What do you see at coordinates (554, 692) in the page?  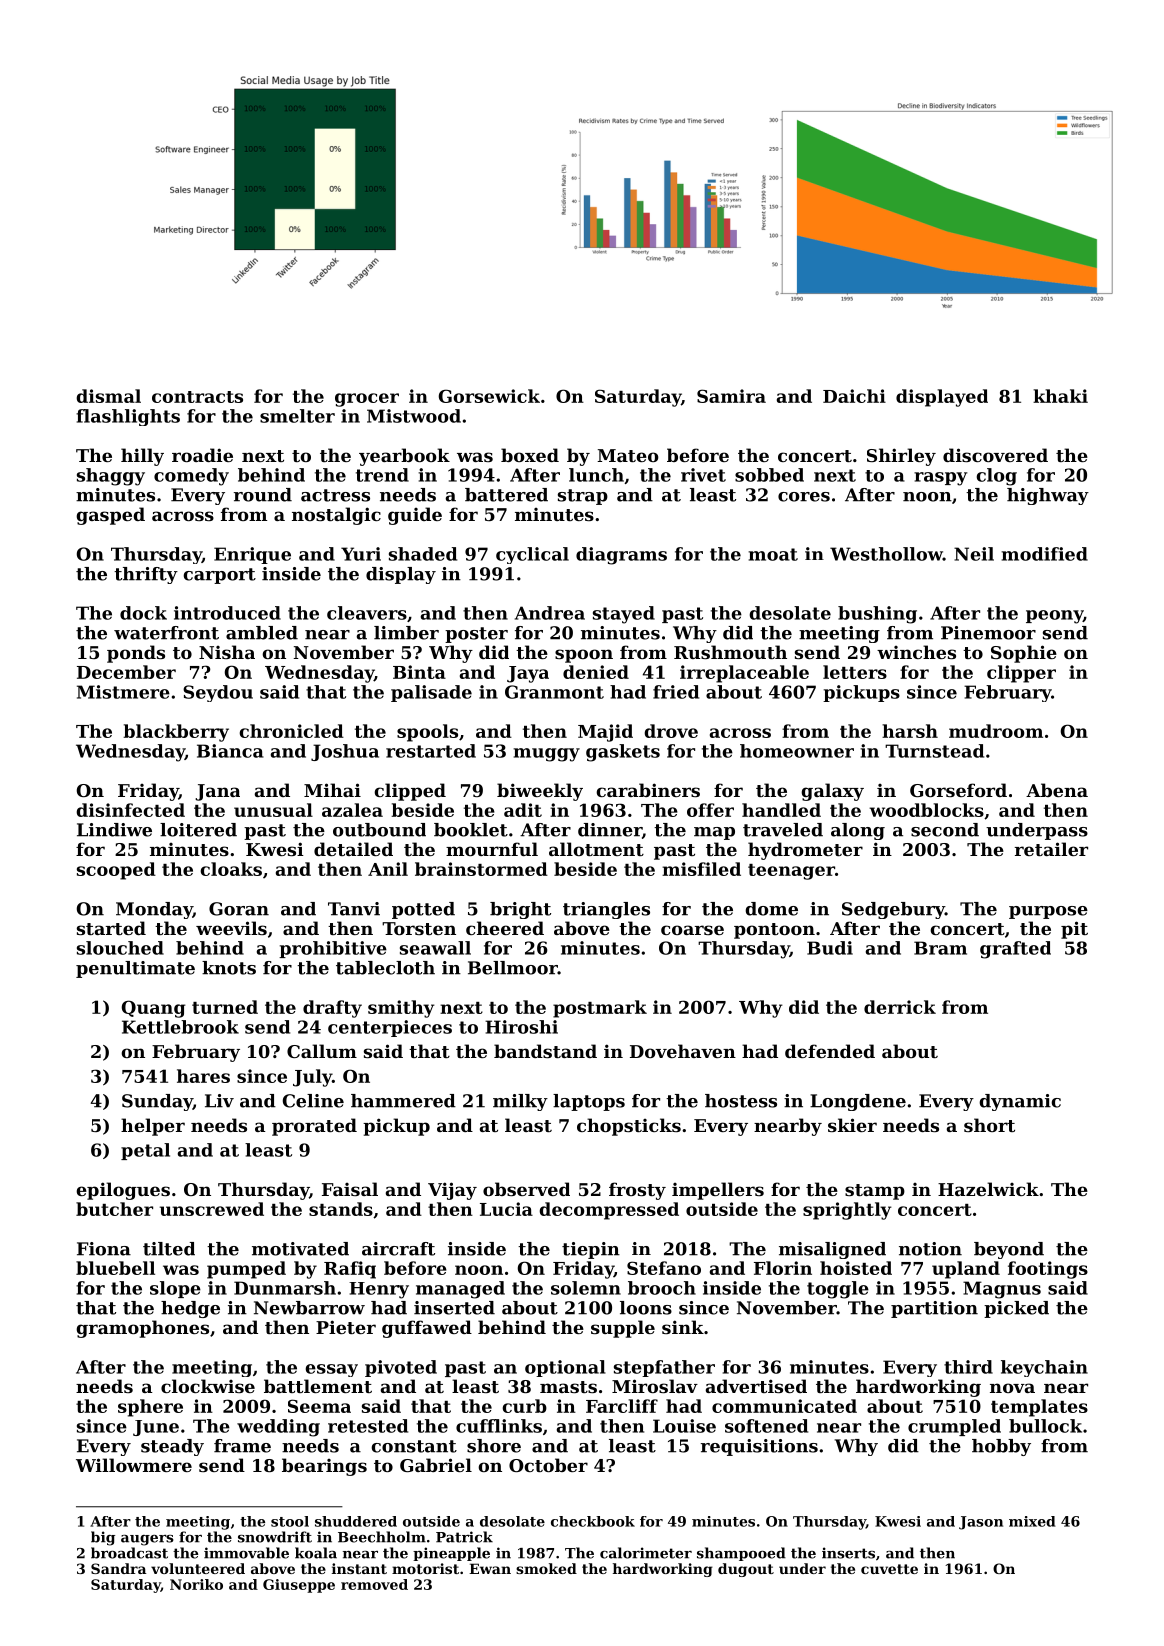 I see `Granmont` at bounding box center [554, 692].
